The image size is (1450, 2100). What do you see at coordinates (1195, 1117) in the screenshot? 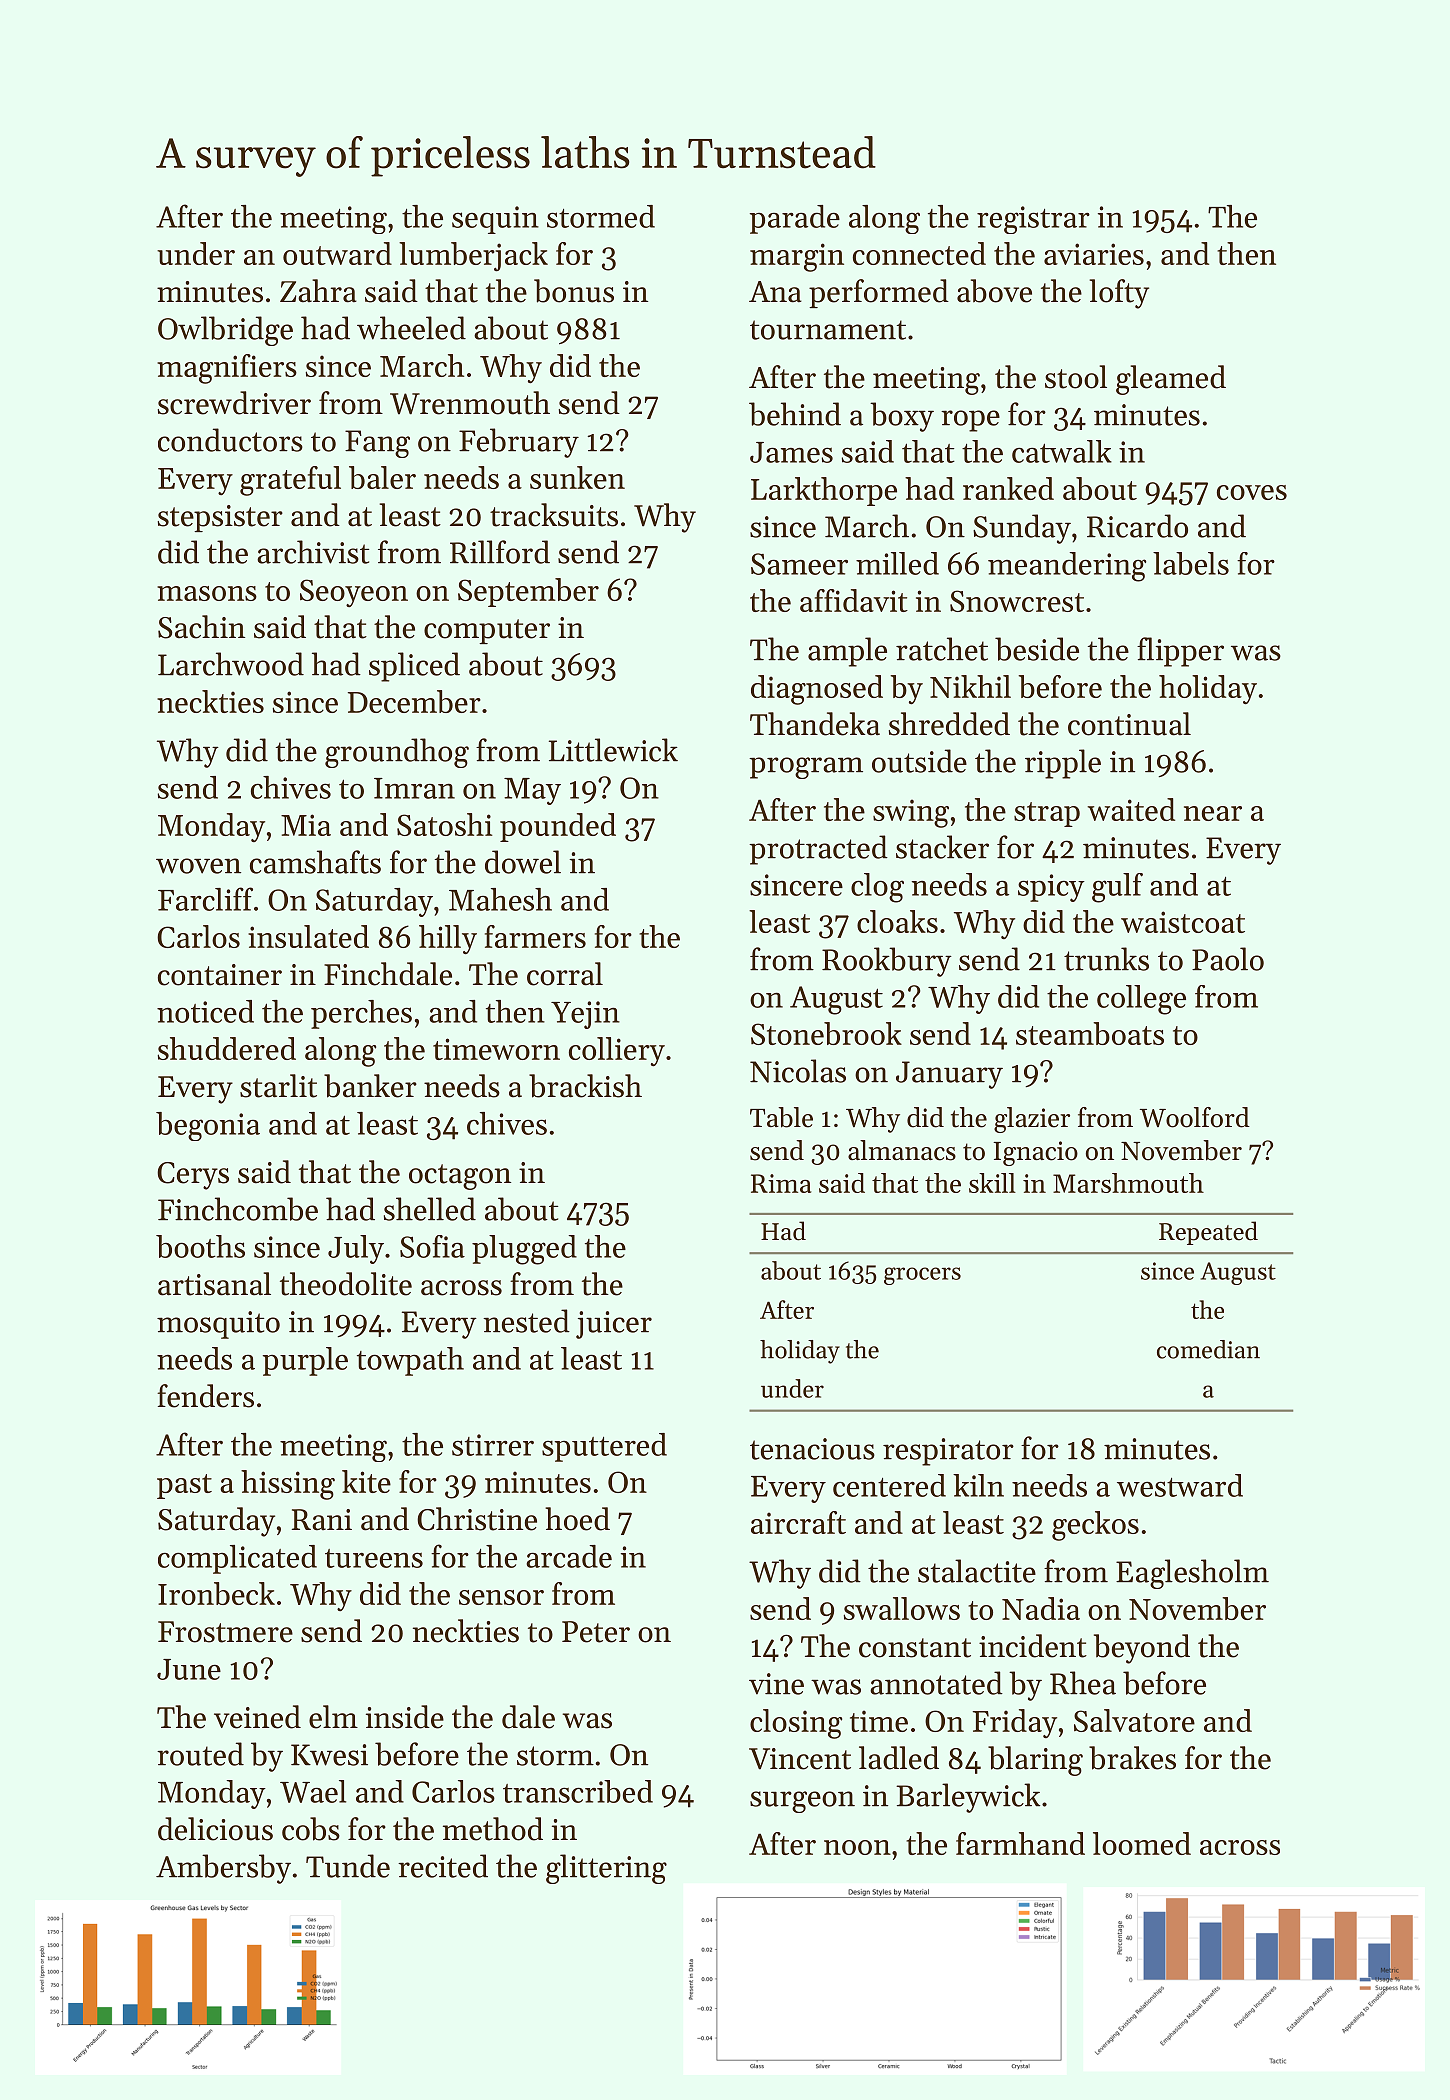
I see `Woolford` at bounding box center [1195, 1117].
